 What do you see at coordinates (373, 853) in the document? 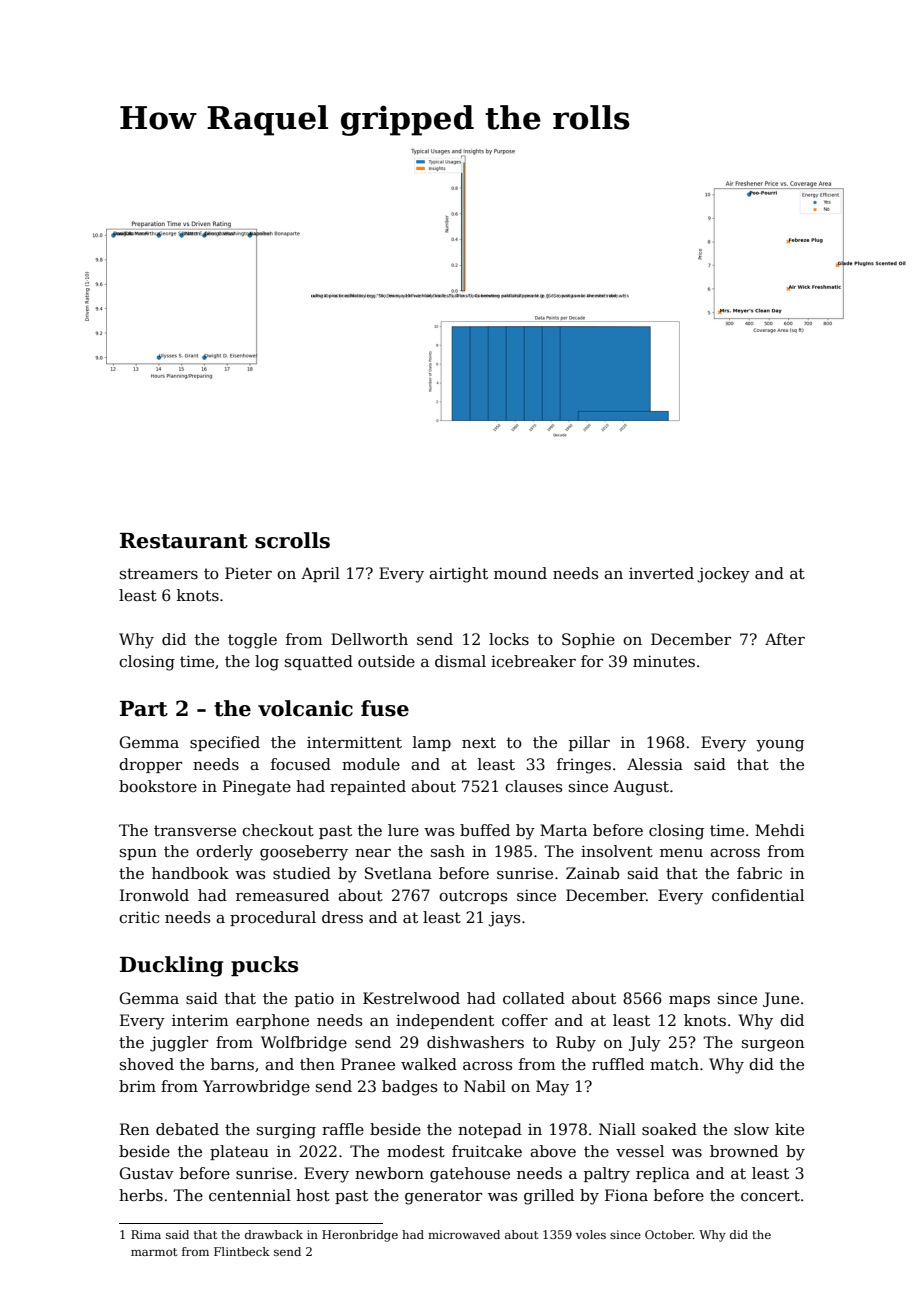
I see `near` at bounding box center [373, 853].
